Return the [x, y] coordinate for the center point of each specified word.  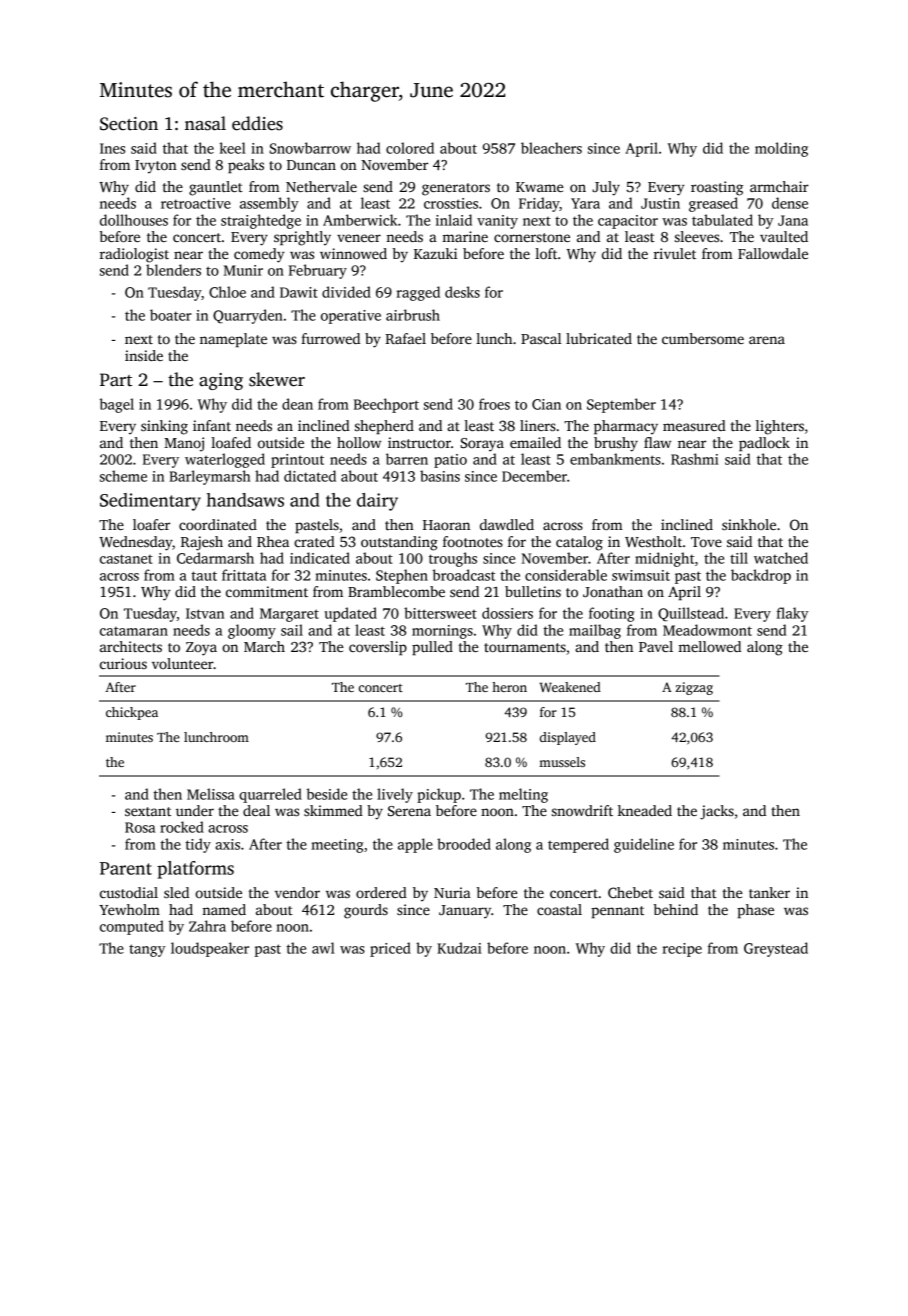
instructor [419, 442]
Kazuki [435, 253]
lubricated [599, 338]
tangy [147, 950]
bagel [116, 405]
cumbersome [703, 338]
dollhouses [134, 220]
